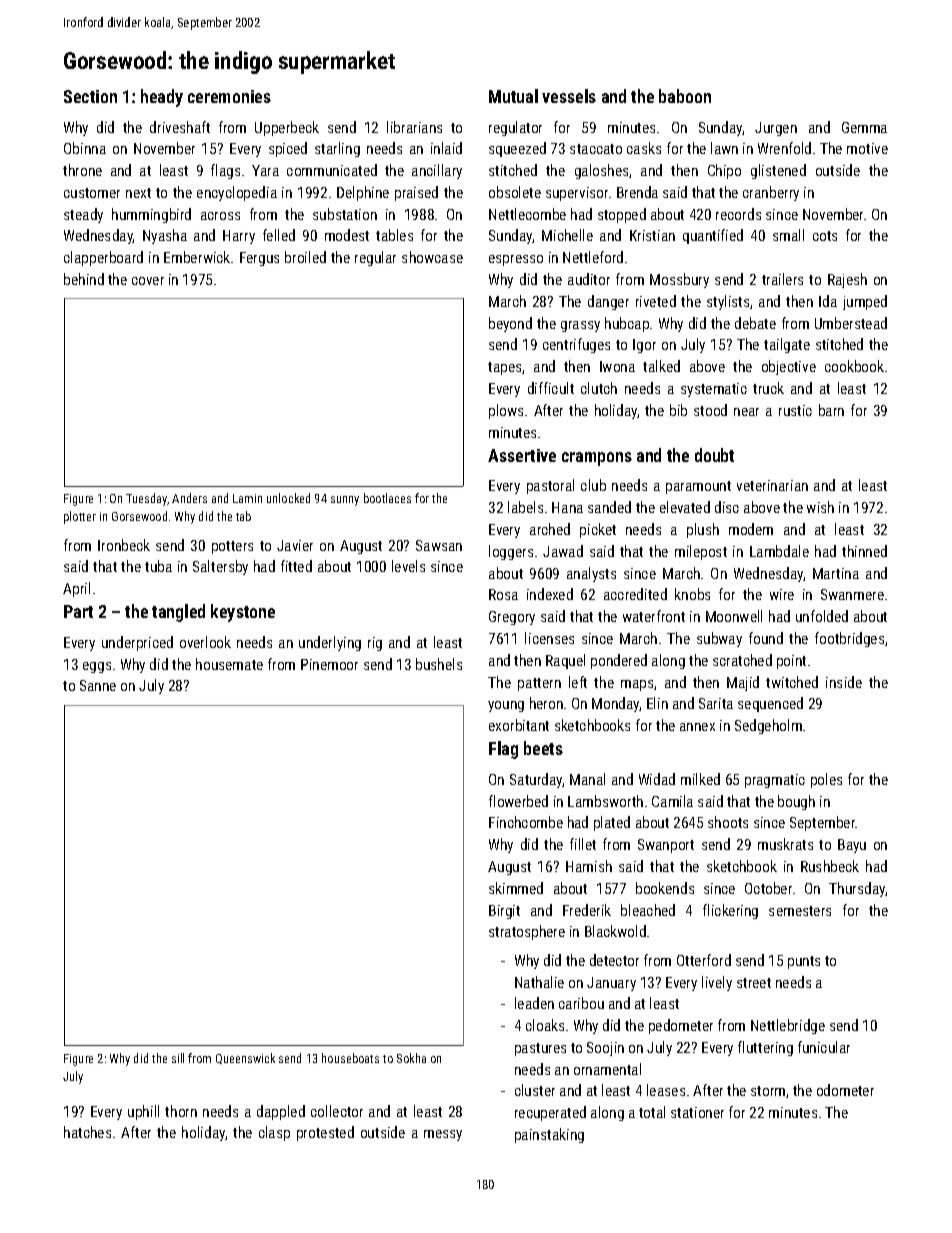  I want to click on Bayu, so click(852, 846).
